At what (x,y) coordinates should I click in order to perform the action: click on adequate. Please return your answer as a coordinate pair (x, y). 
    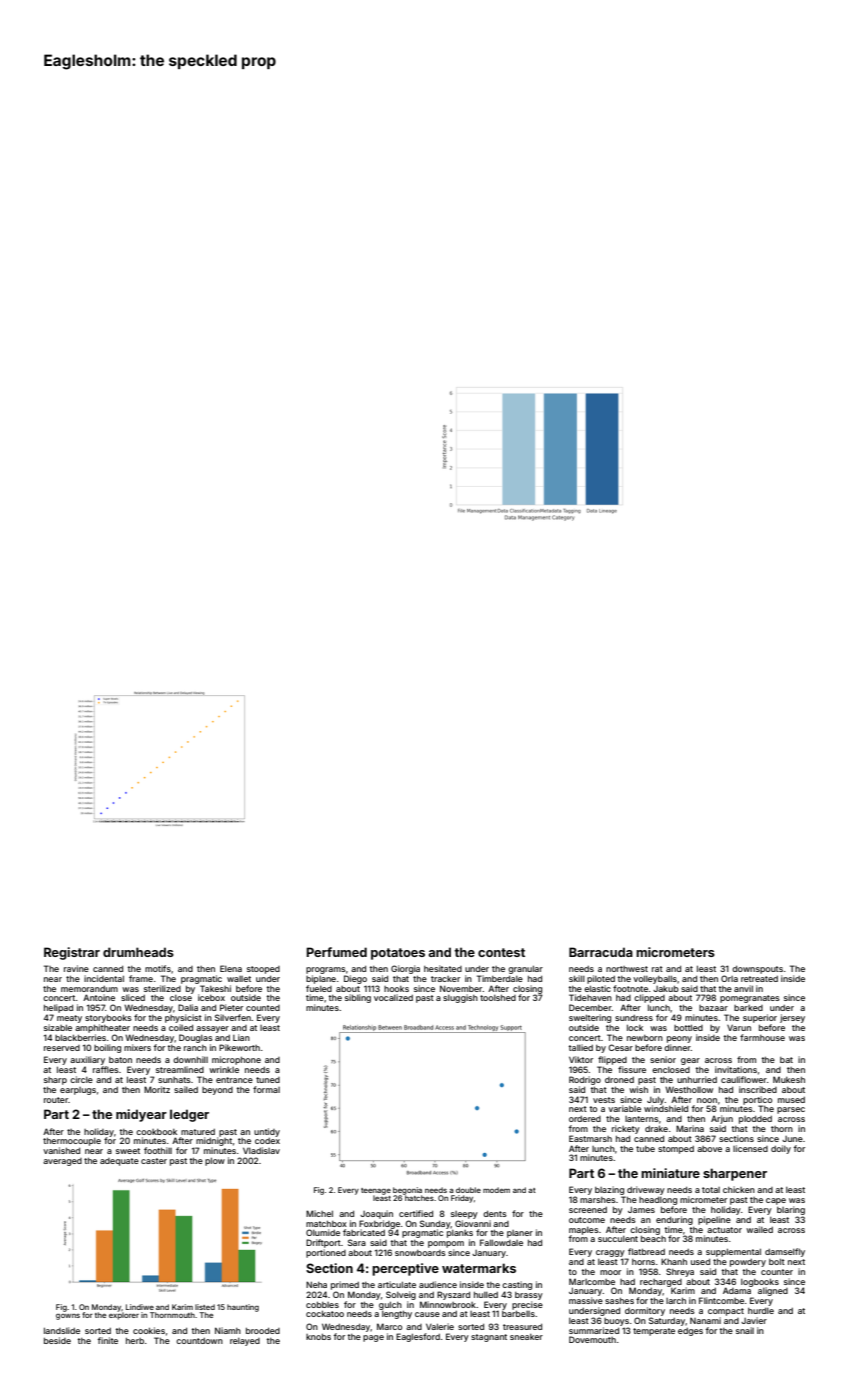
    Looking at the image, I should click on (119, 1162).
